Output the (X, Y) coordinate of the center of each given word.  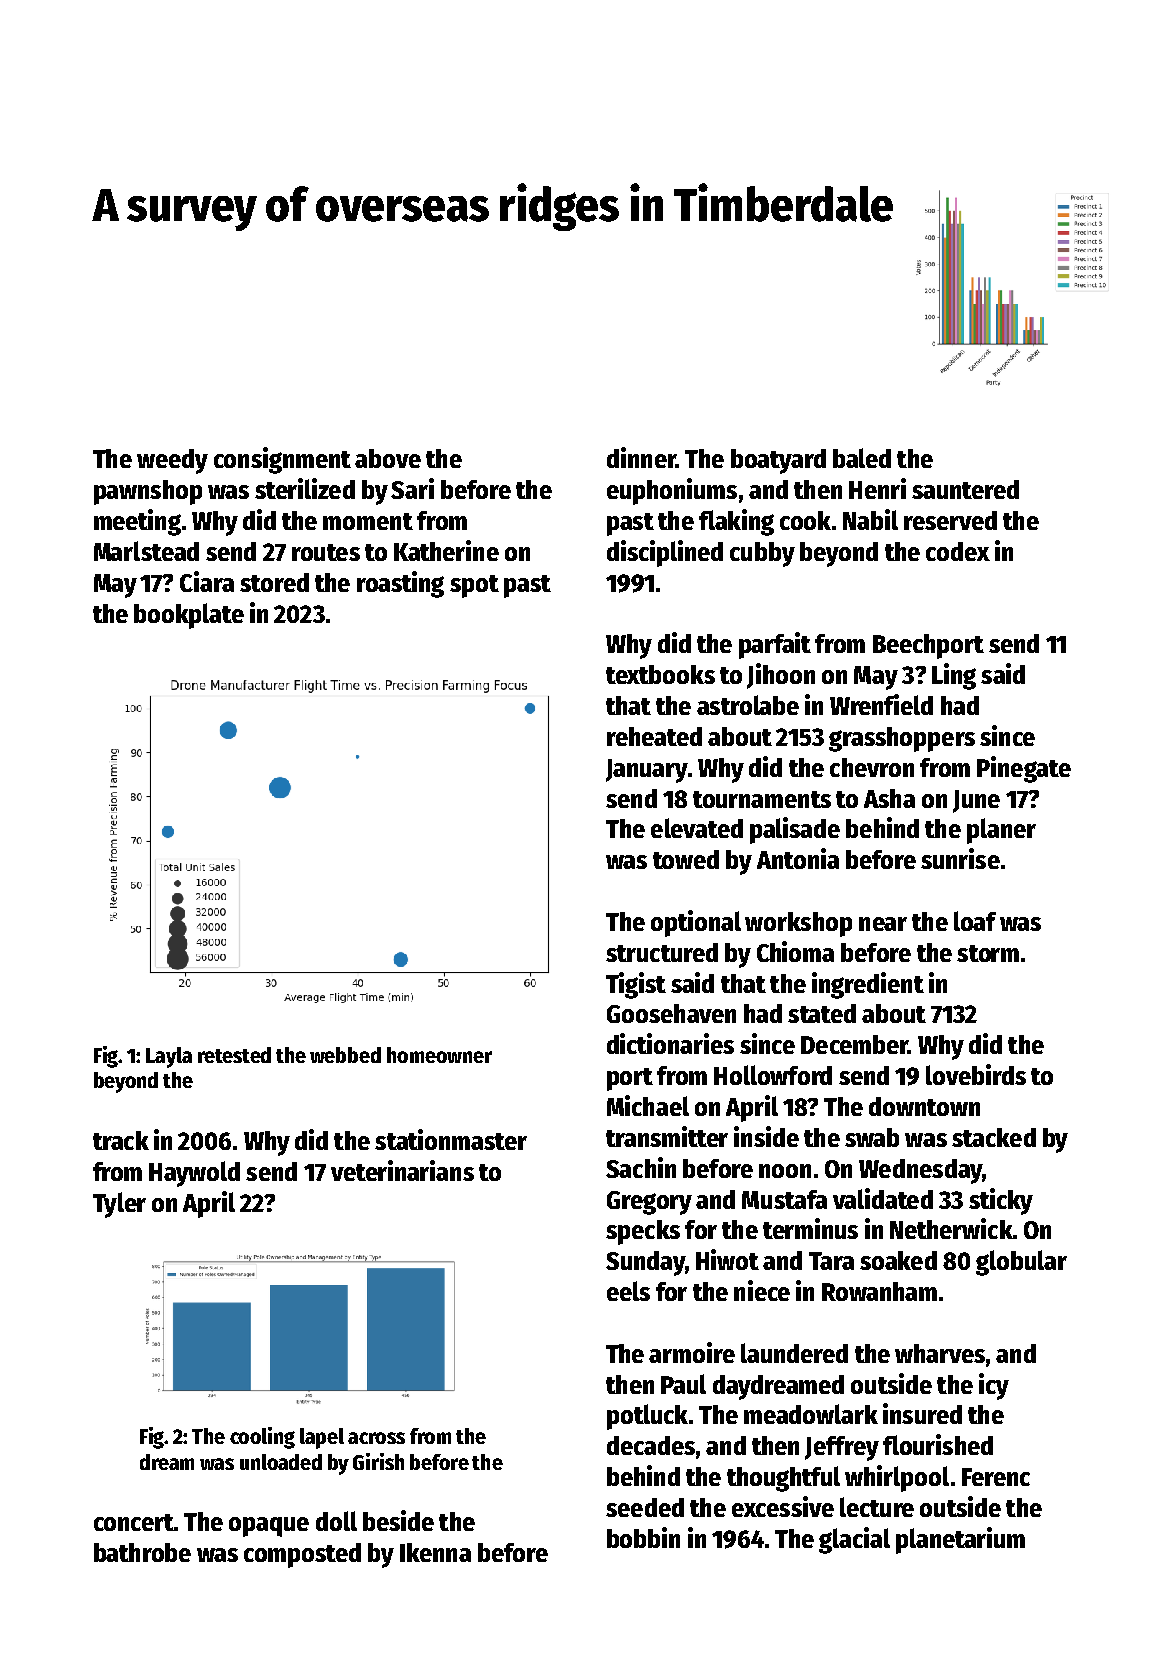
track (121, 1140)
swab (872, 1137)
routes (326, 552)
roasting (400, 584)
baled (862, 458)
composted (302, 1555)
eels (628, 1291)
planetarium (960, 1540)
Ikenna (435, 1552)
